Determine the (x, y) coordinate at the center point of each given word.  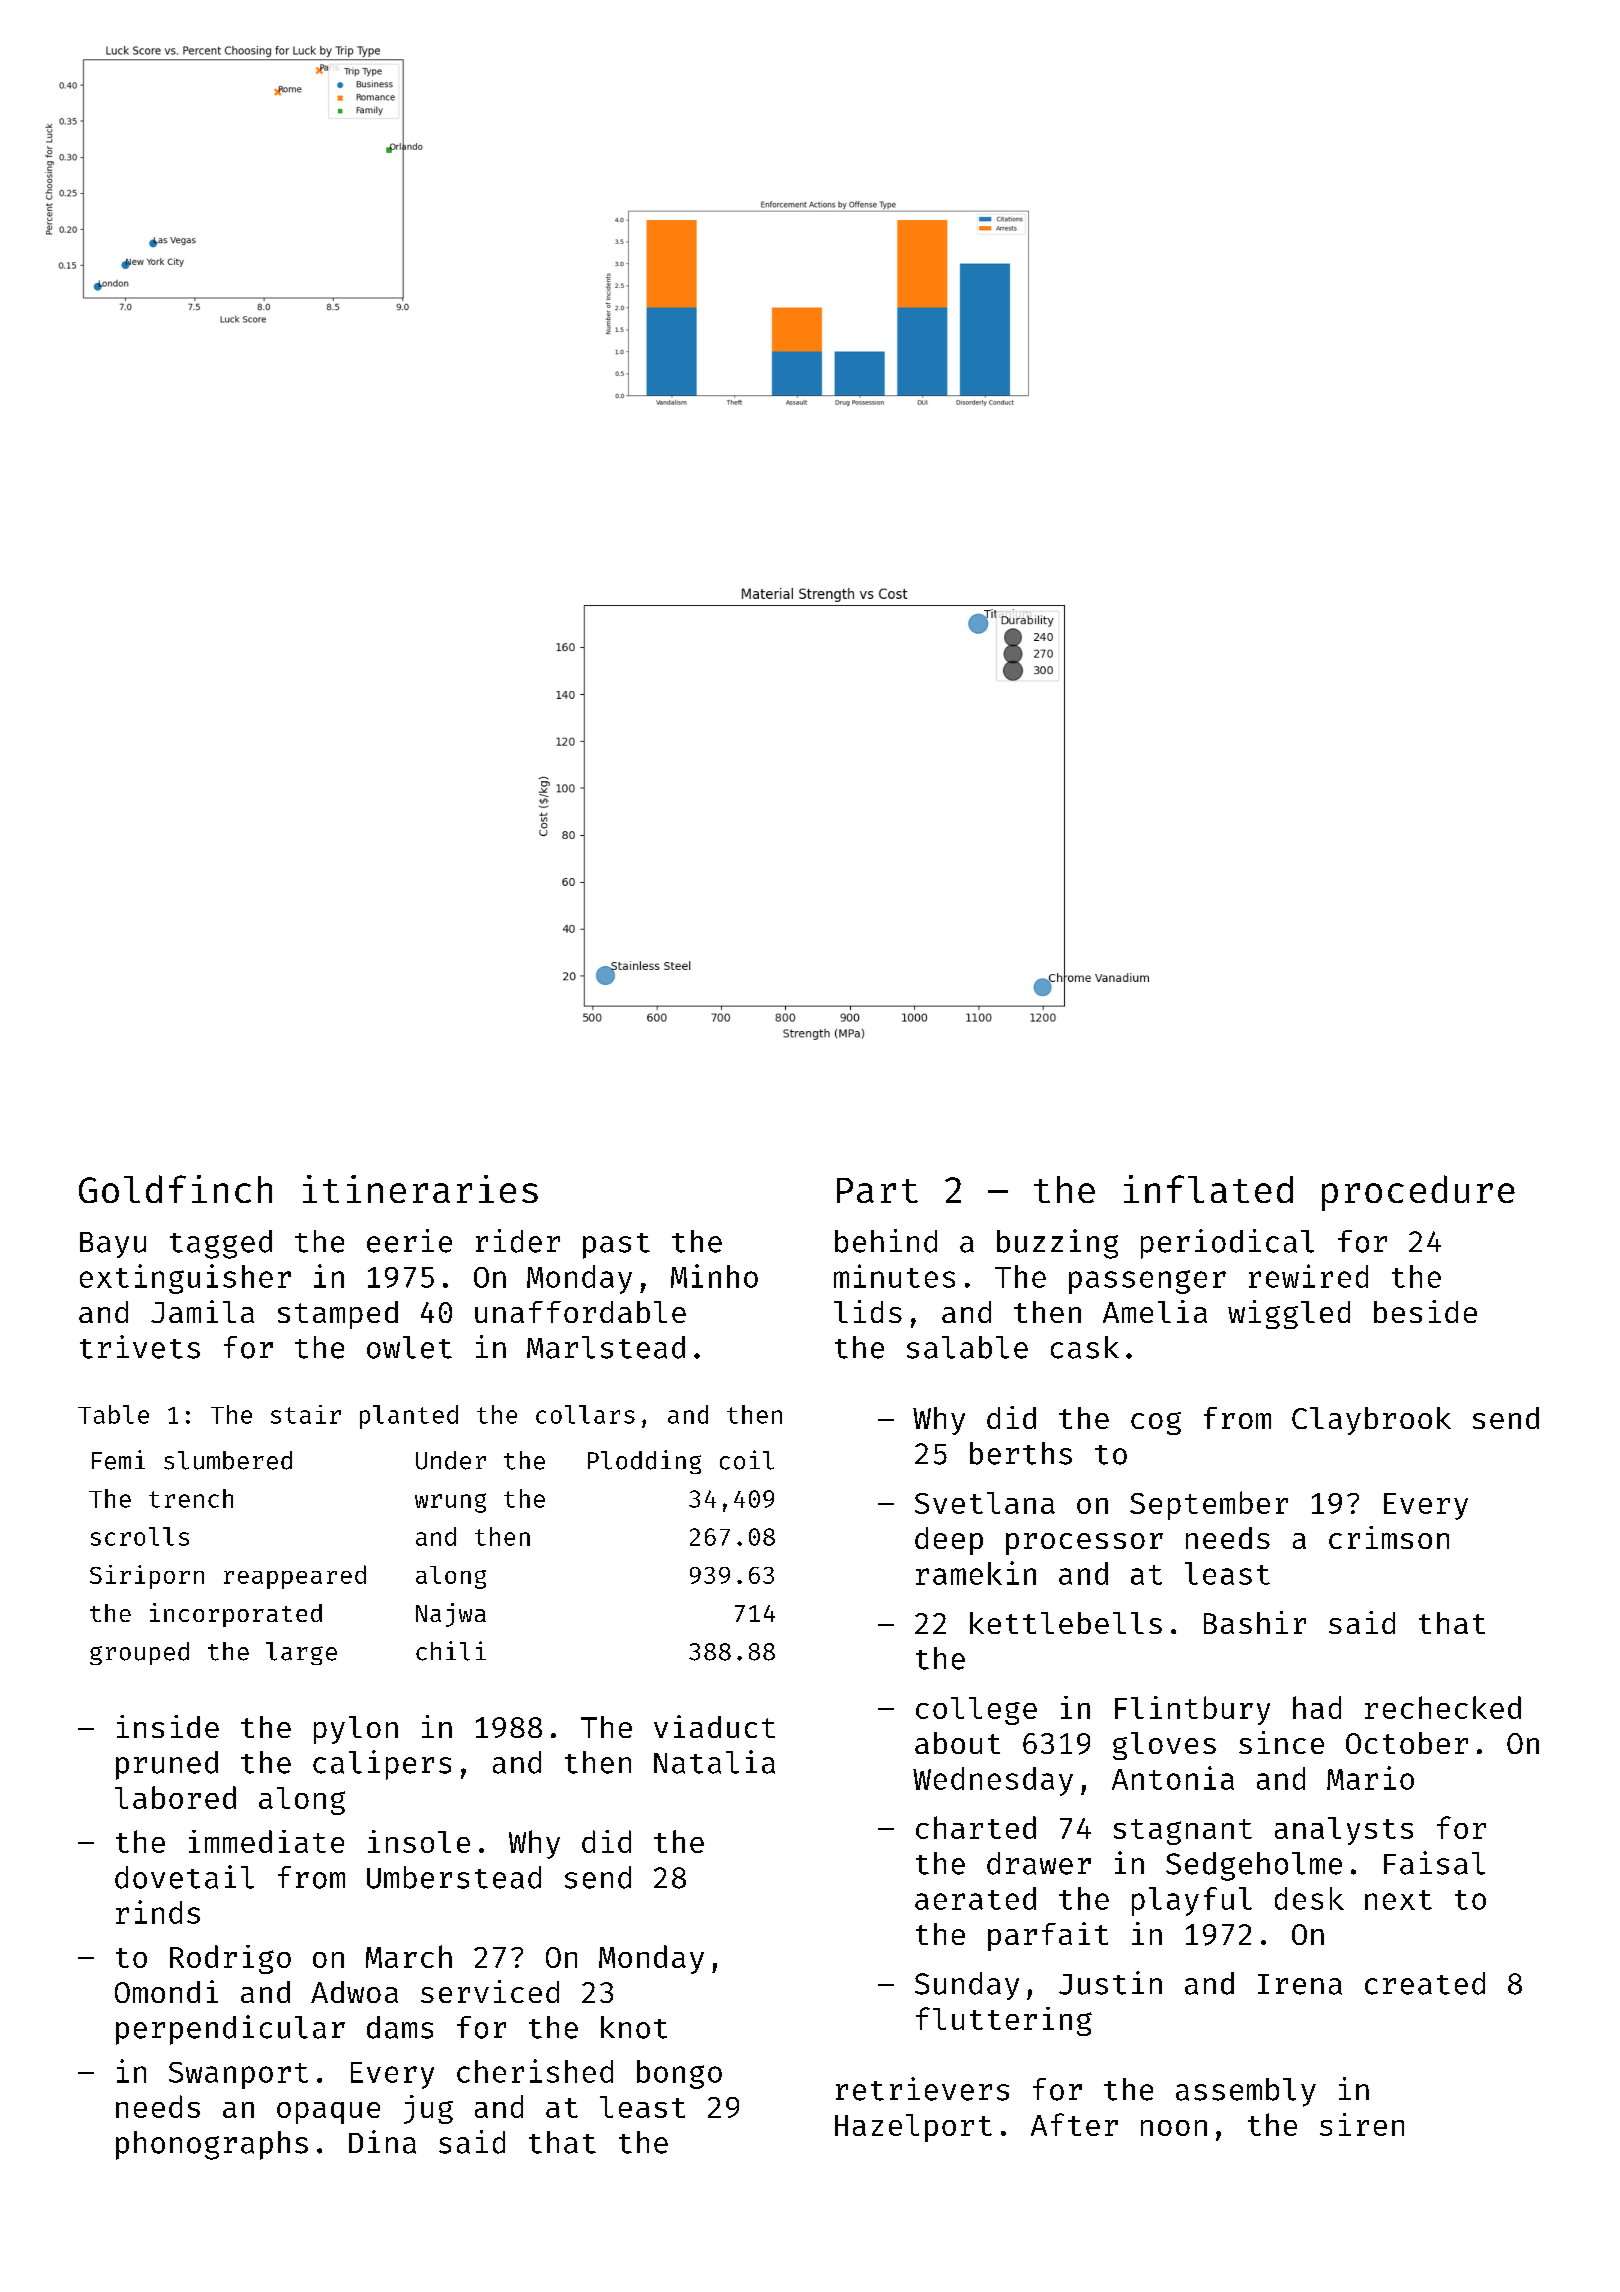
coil (747, 1460)
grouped (139, 1653)
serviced (490, 1991)
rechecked (1443, 1707)
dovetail (184, 1877)
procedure (1418, 1193)
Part (877, 1190)
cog (1156, 1423)
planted (409, 1417)
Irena (1300, 1984)
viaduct (714, 1726)
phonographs (212, 2145)
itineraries (420, 1189)
